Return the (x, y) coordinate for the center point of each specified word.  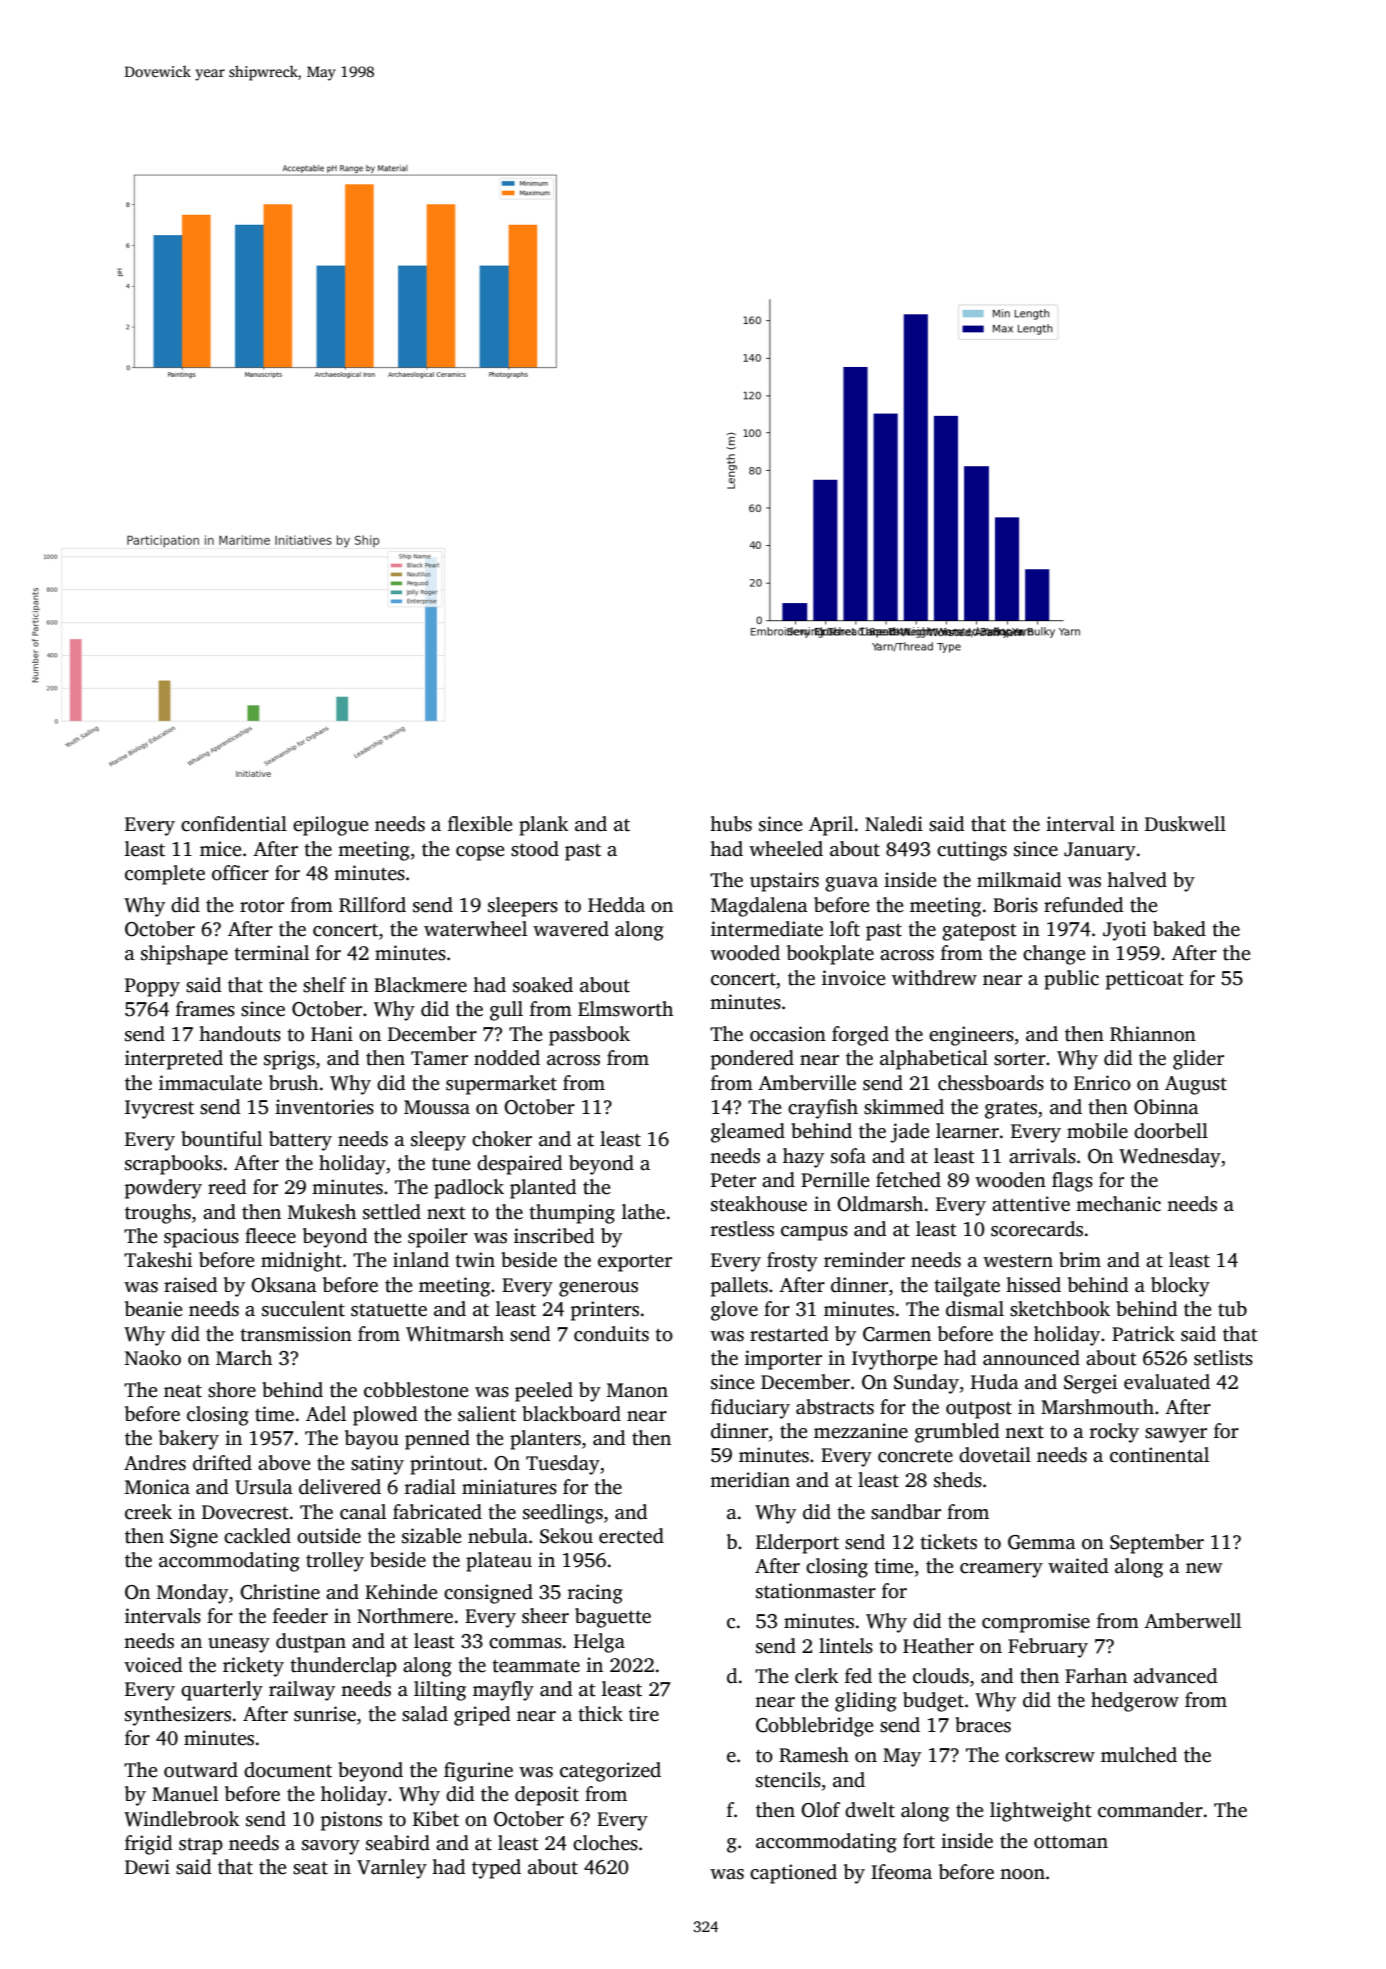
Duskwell (1185, 824)
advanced (1175, 1676)
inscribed (554, 1236)
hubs (731, 824)
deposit (547, 1796)
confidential (234, 824)
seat (310, 1868)
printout (446, 1465)
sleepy (438, 1141)
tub (1232, 1309)
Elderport (797, 1544)
